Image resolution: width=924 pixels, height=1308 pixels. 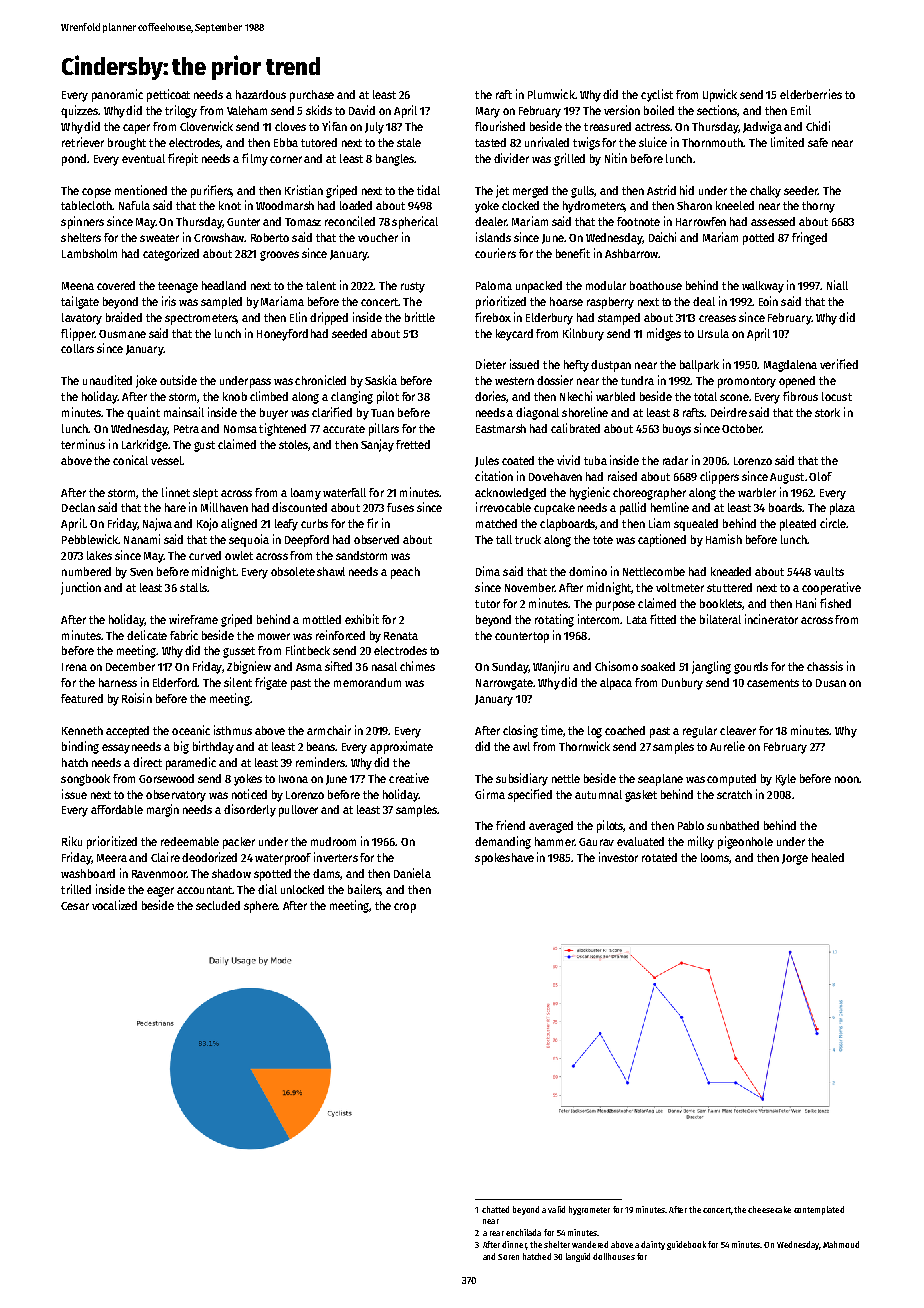 I want to click on elderberries, so click(x=811, y=94).
